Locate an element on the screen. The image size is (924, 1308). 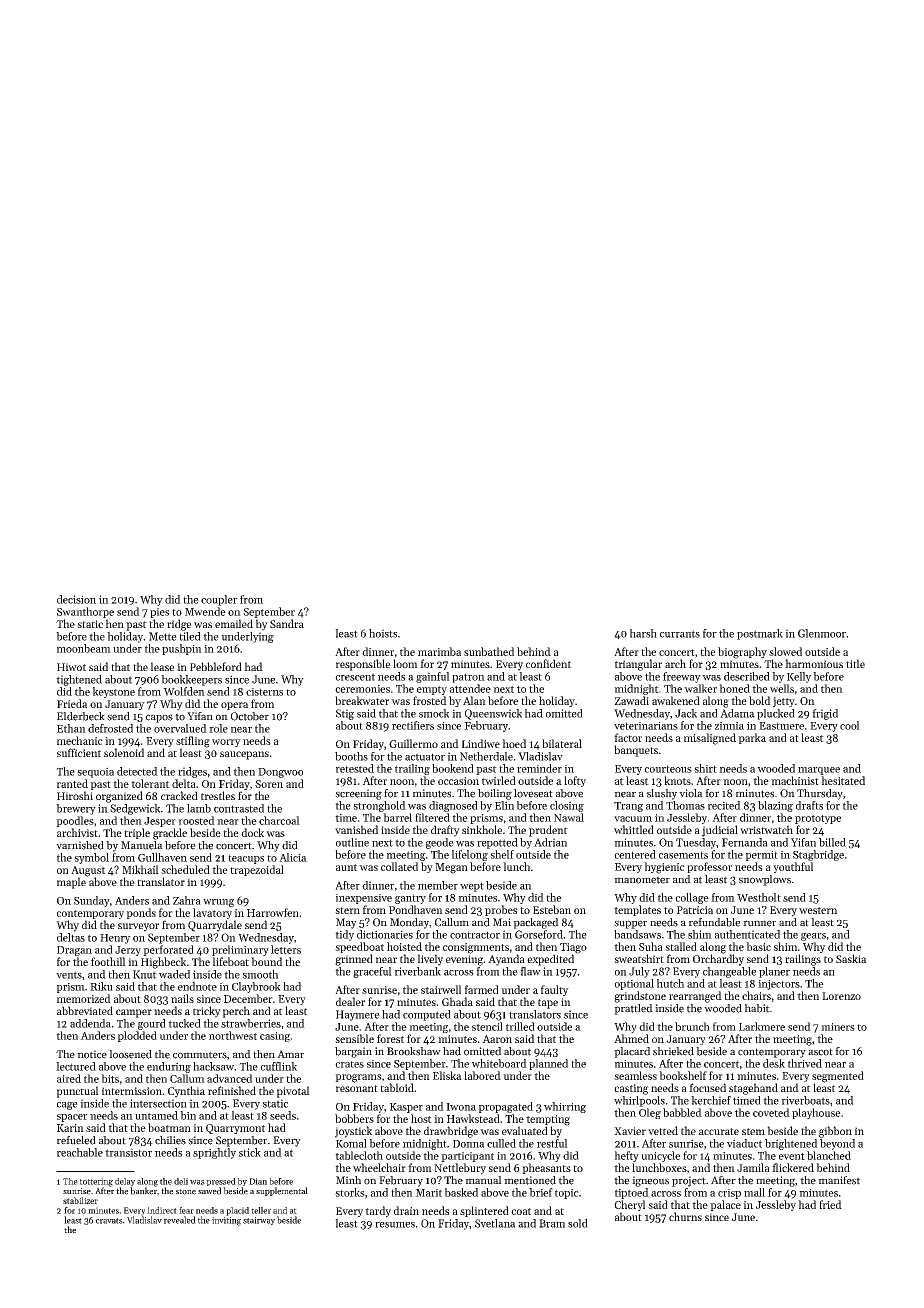
manometer is located at coordinates (642, 880).
